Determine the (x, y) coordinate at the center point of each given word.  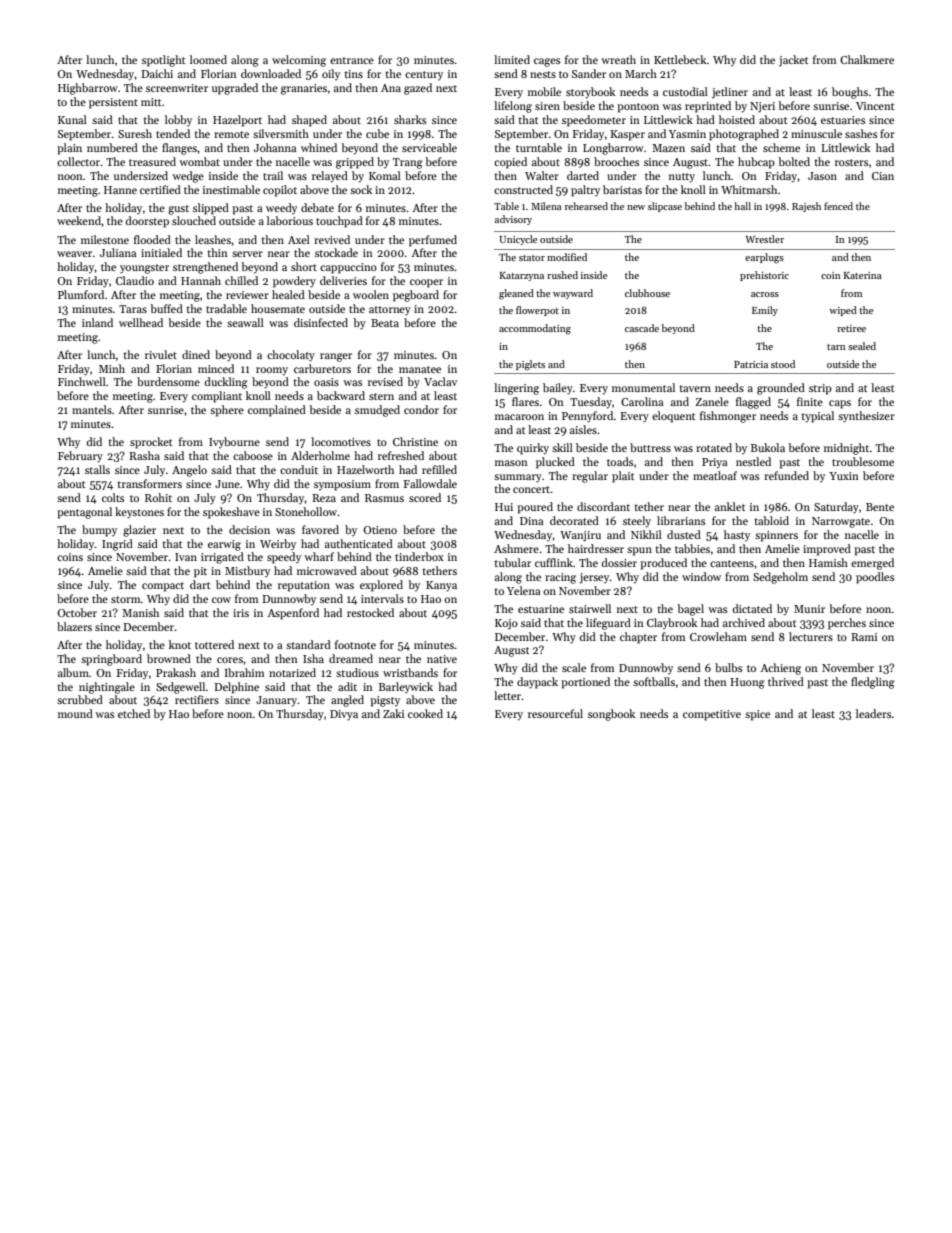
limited (512, 59)
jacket (793, 61)
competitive (712, 715)
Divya (344, 715)
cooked (425, 713)
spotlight (163, 61)
